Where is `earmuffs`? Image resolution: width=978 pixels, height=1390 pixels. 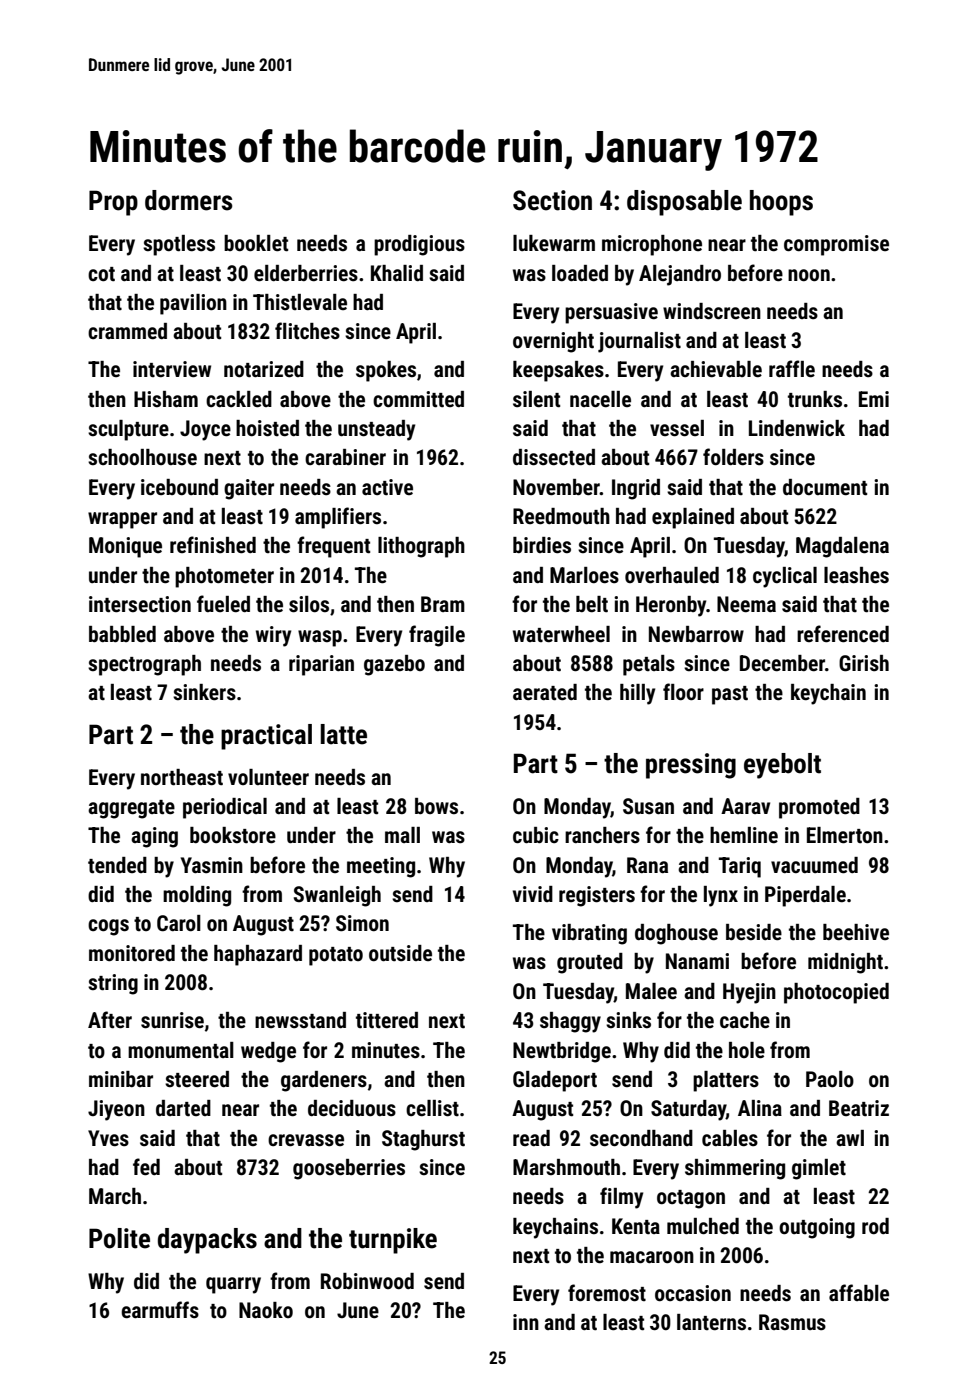
earmuffs is located at coordinates (160, 1310).
